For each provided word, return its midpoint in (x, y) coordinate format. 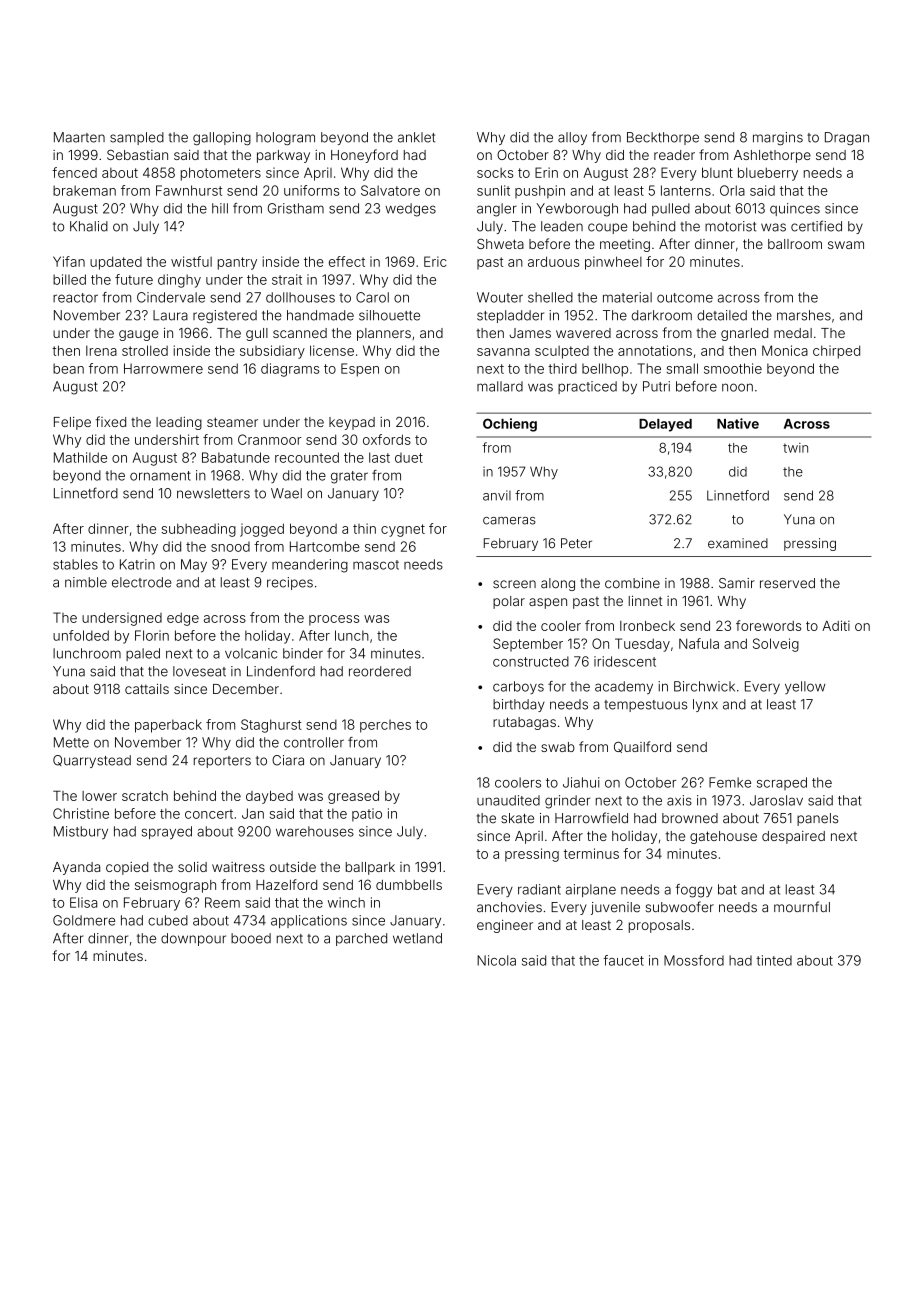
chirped (836, 352)
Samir (737, 583)
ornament (160, 476)
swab (558, 747)
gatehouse (723, 837)
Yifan (69, 261)
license (332, 350)
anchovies (509, 907)
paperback (168, 726)
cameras (509, 521)
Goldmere (84, 920)
